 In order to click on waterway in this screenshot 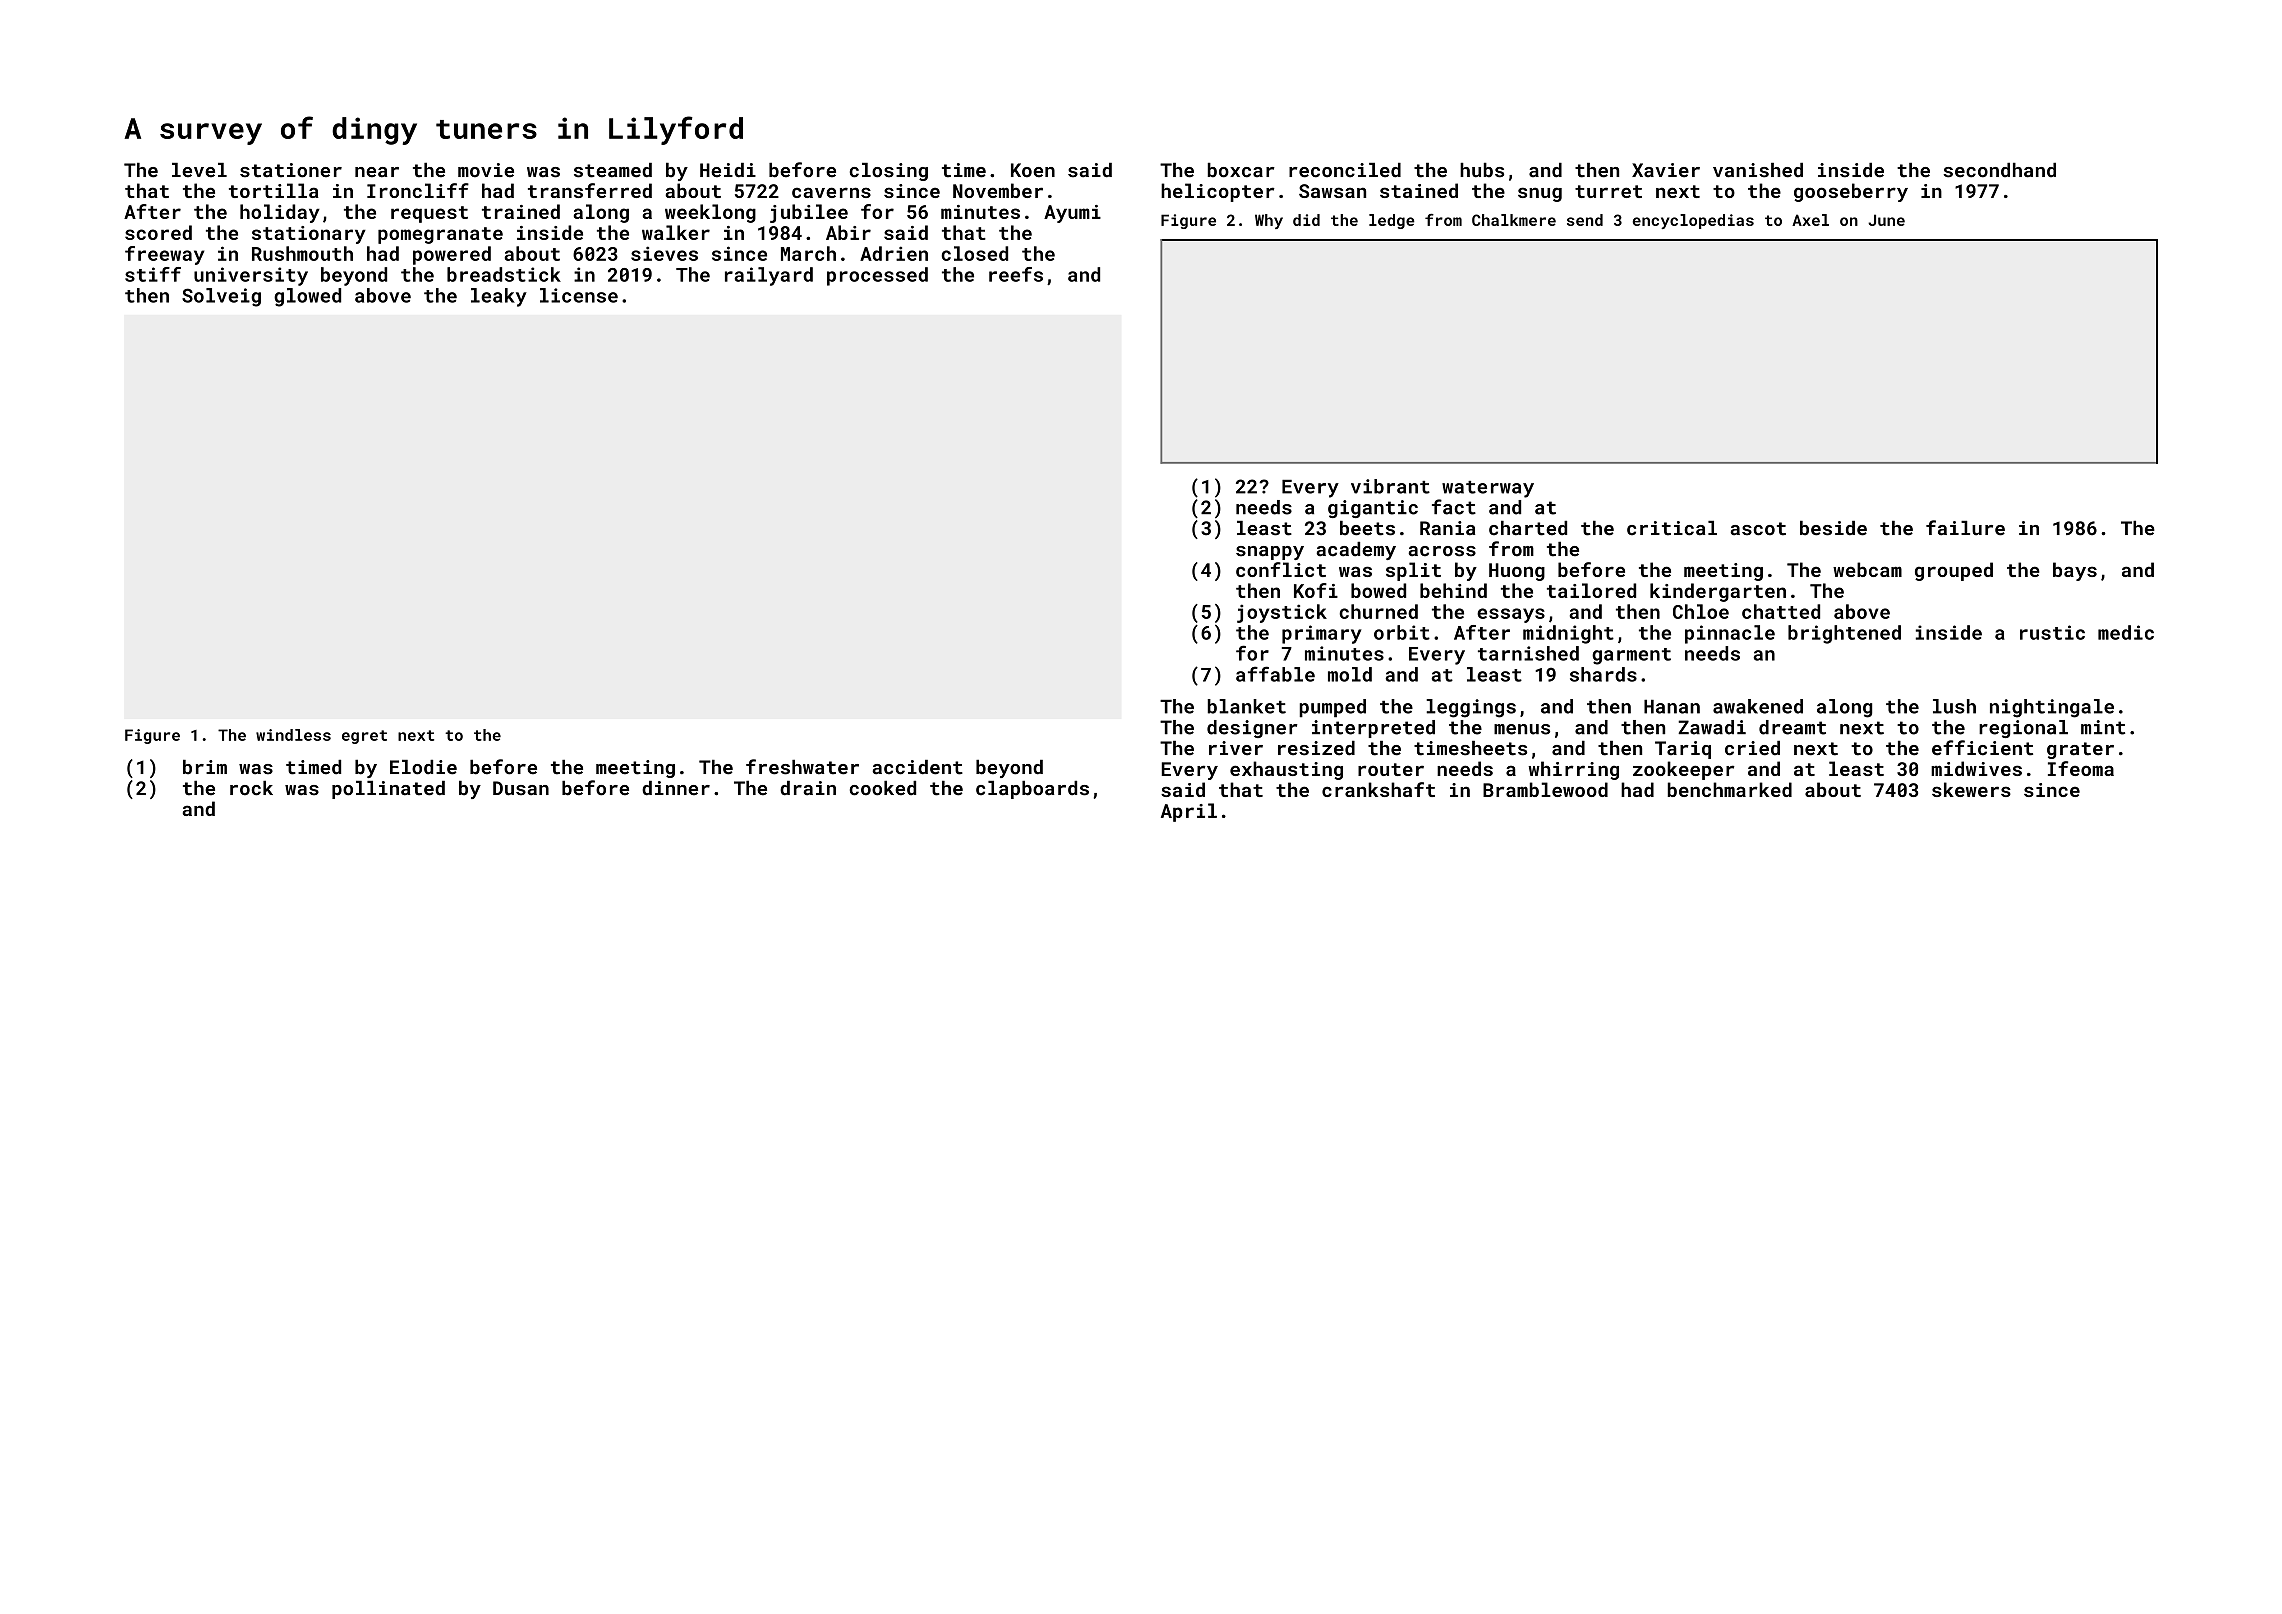, I will do `click(1488, 489)`.
